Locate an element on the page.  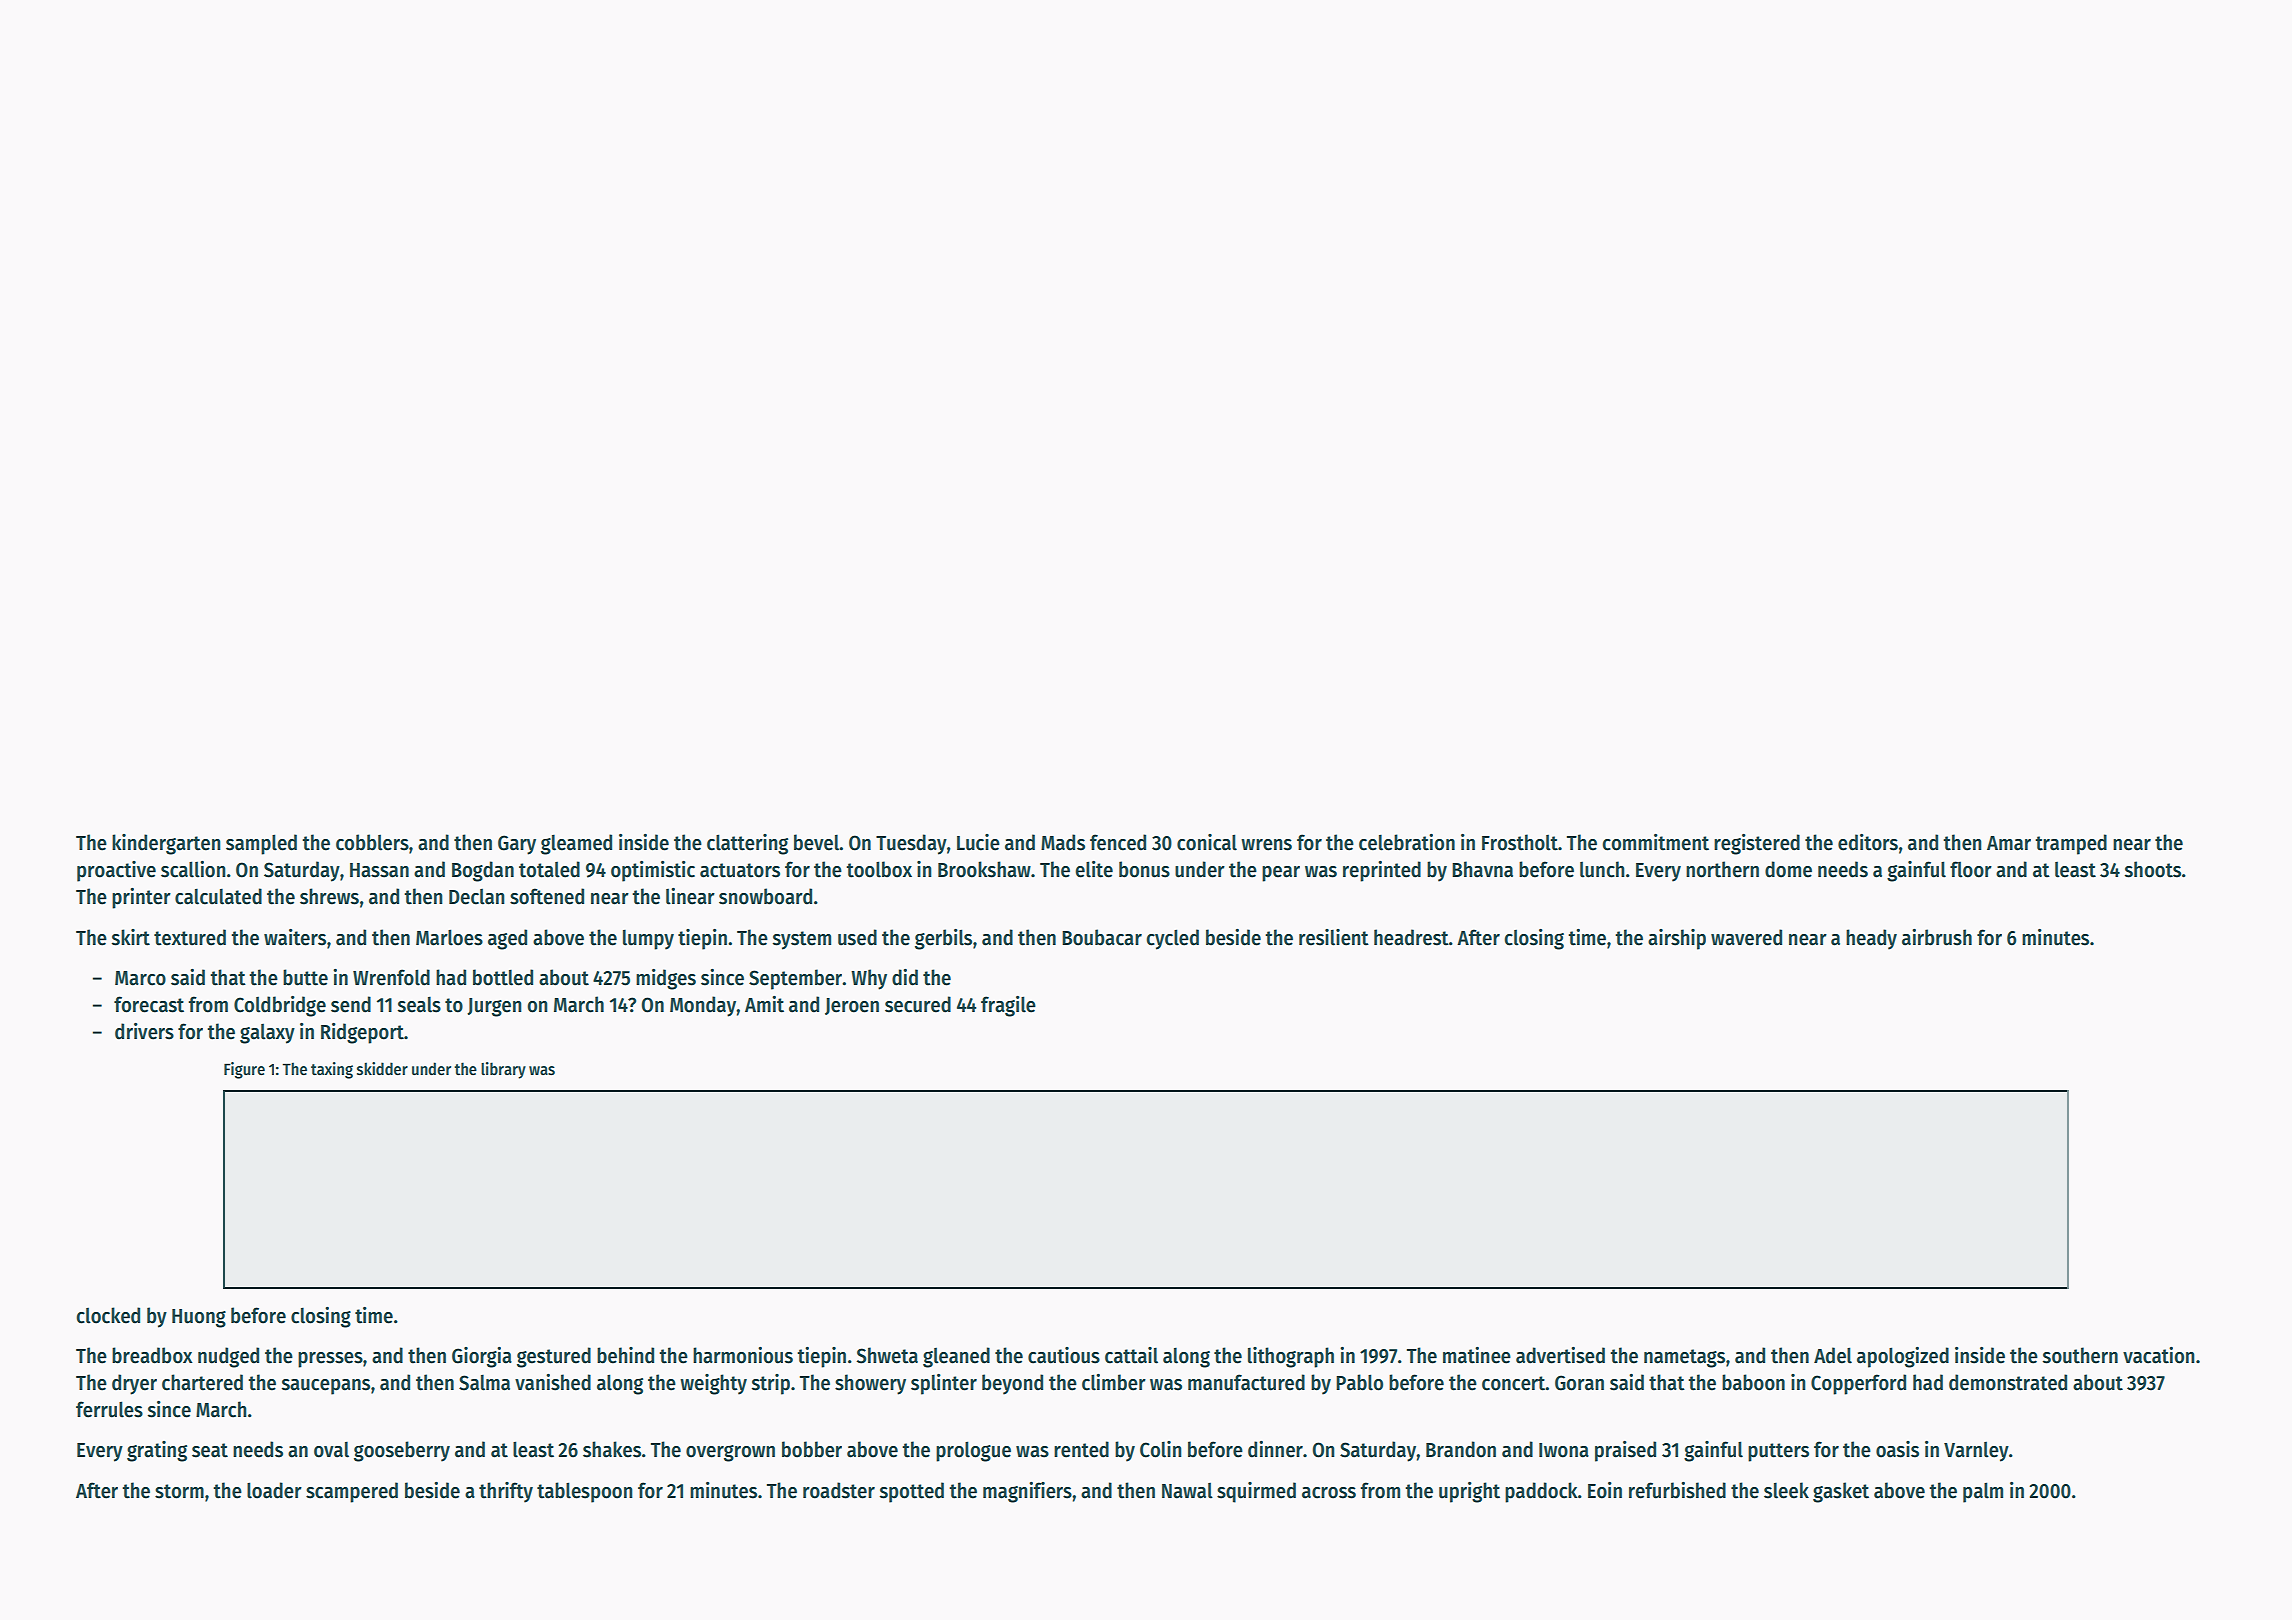
kindergarten is located at coordinates (166, 844).
